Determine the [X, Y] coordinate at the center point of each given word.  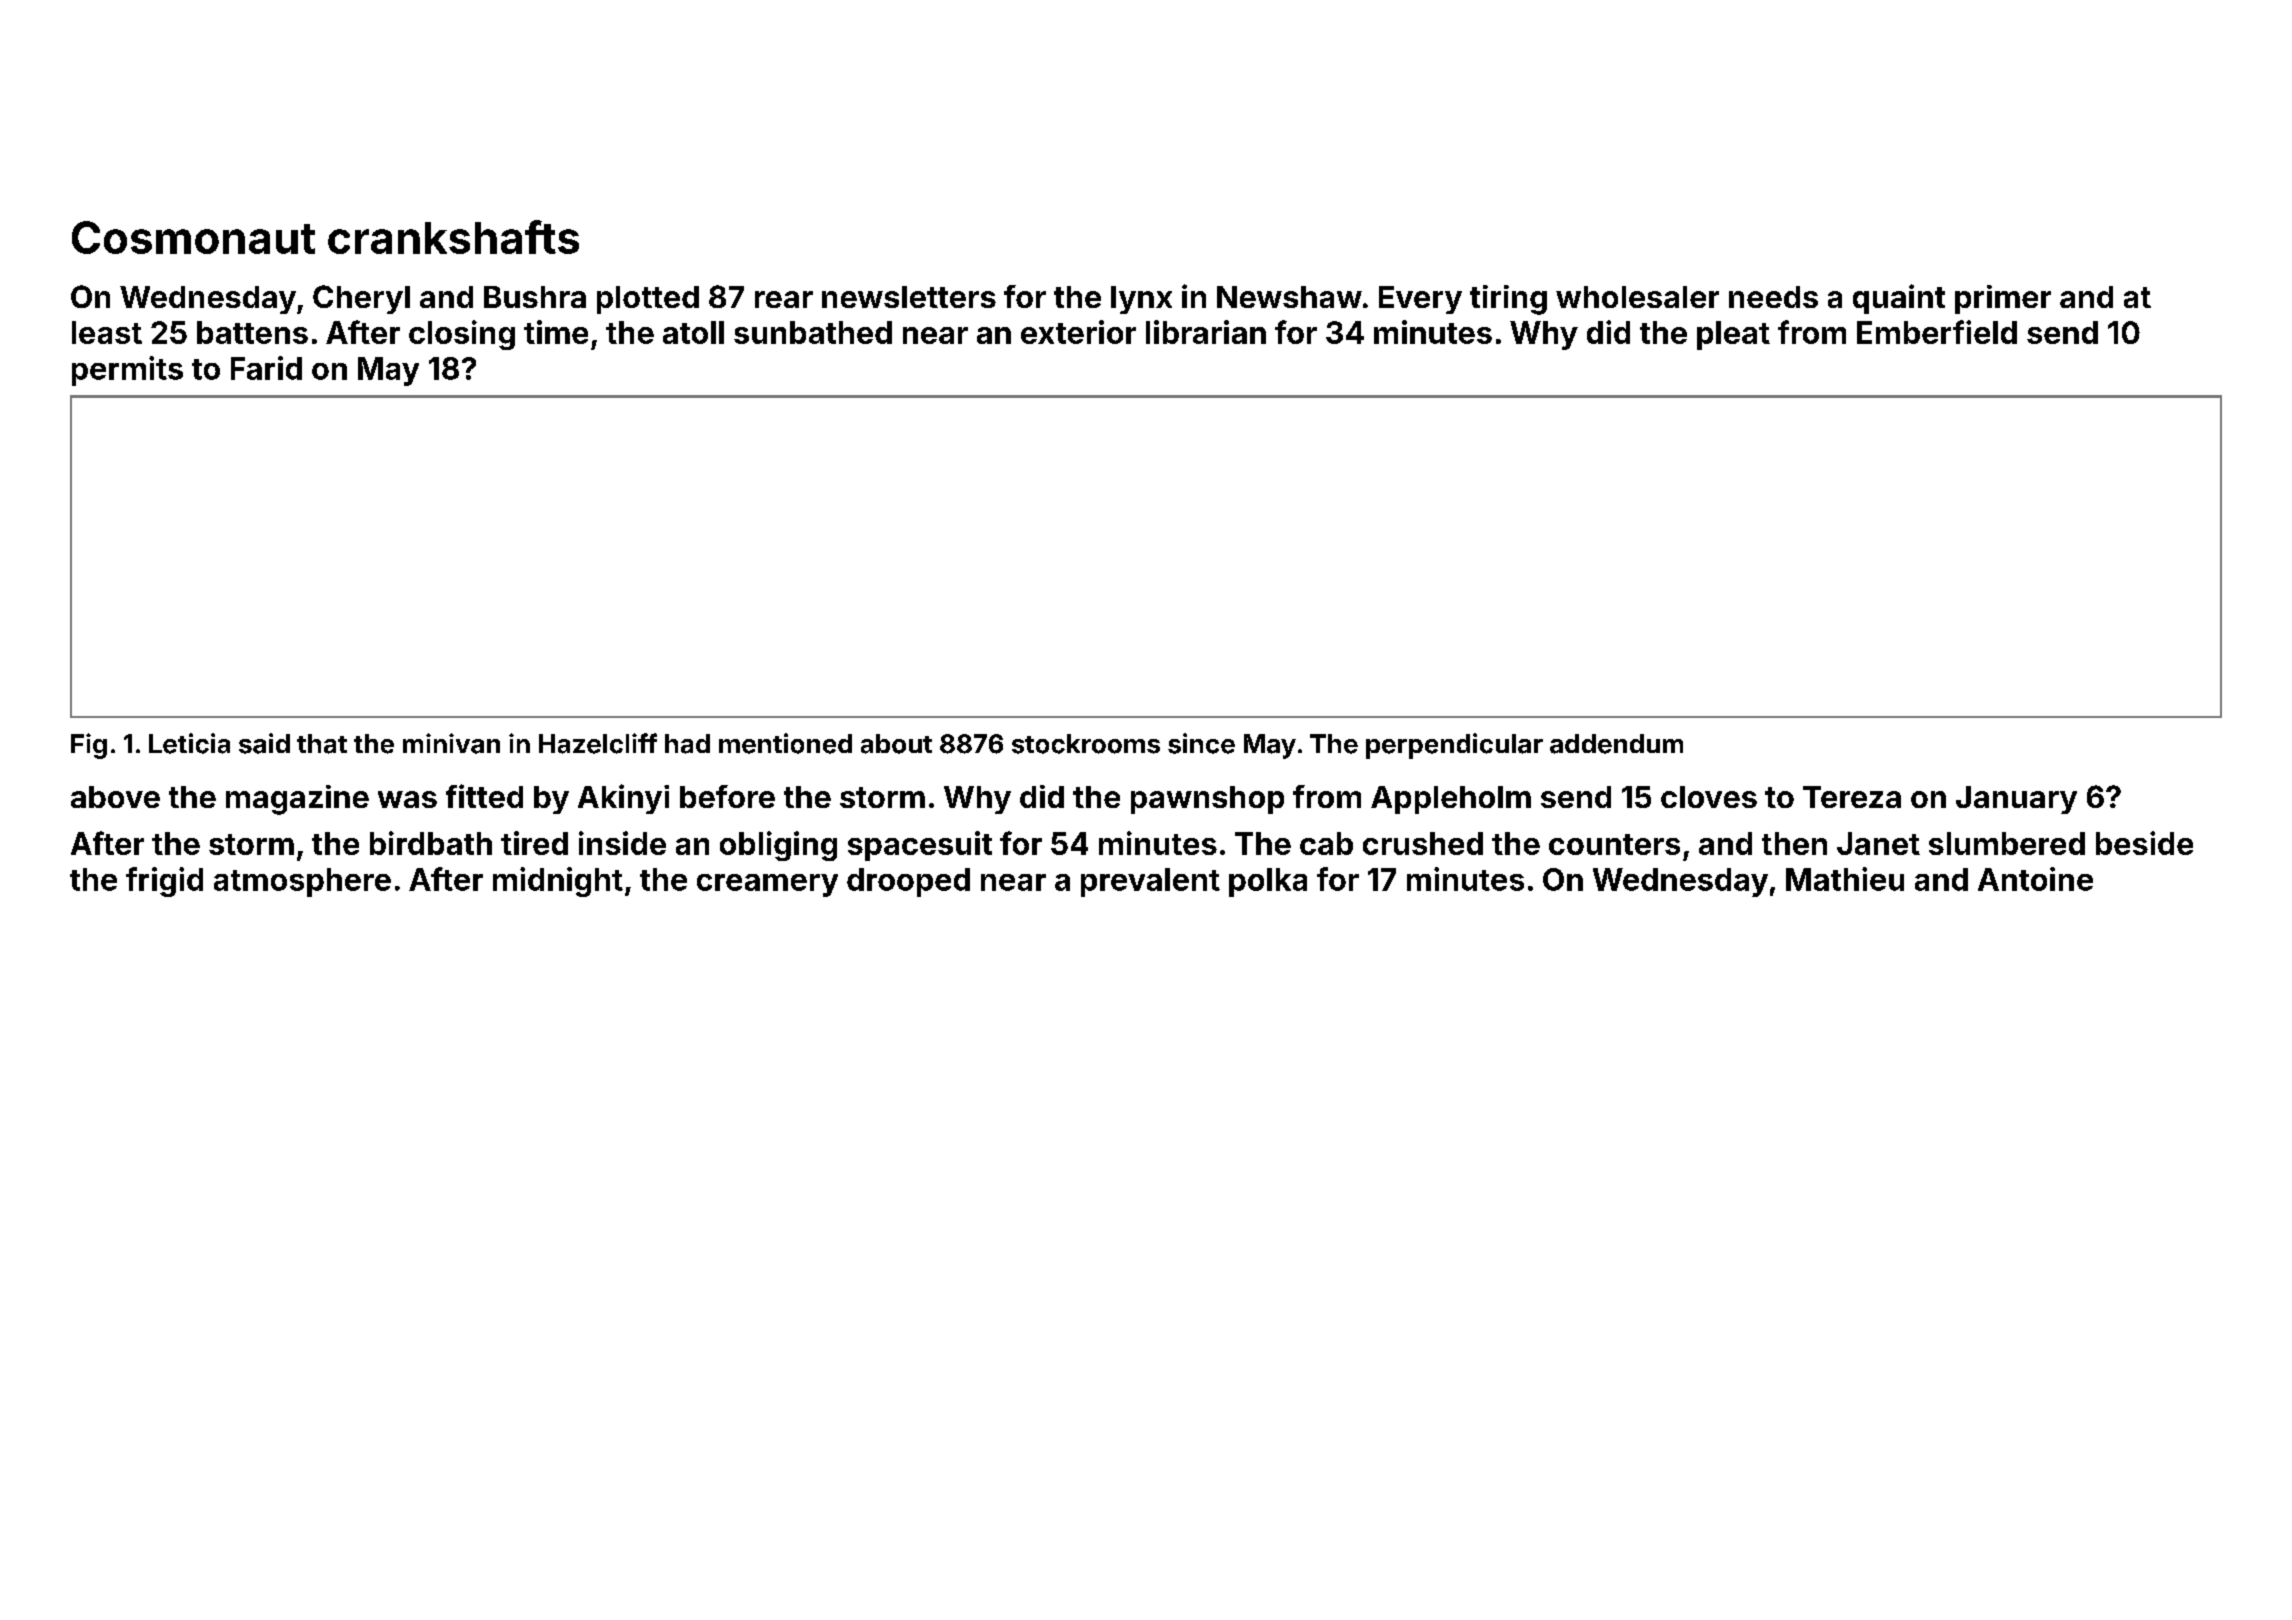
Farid [266, 368]
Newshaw [1289, 297]
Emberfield [1937, 332]
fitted [484, 796]
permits [127, 371]
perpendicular [1454, 746]
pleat [1733, 335]
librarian [1206, 332]
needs [1773, 297]
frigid [164, 882]
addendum [1616, 744]
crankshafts [453, 237]
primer [2003, 299]
